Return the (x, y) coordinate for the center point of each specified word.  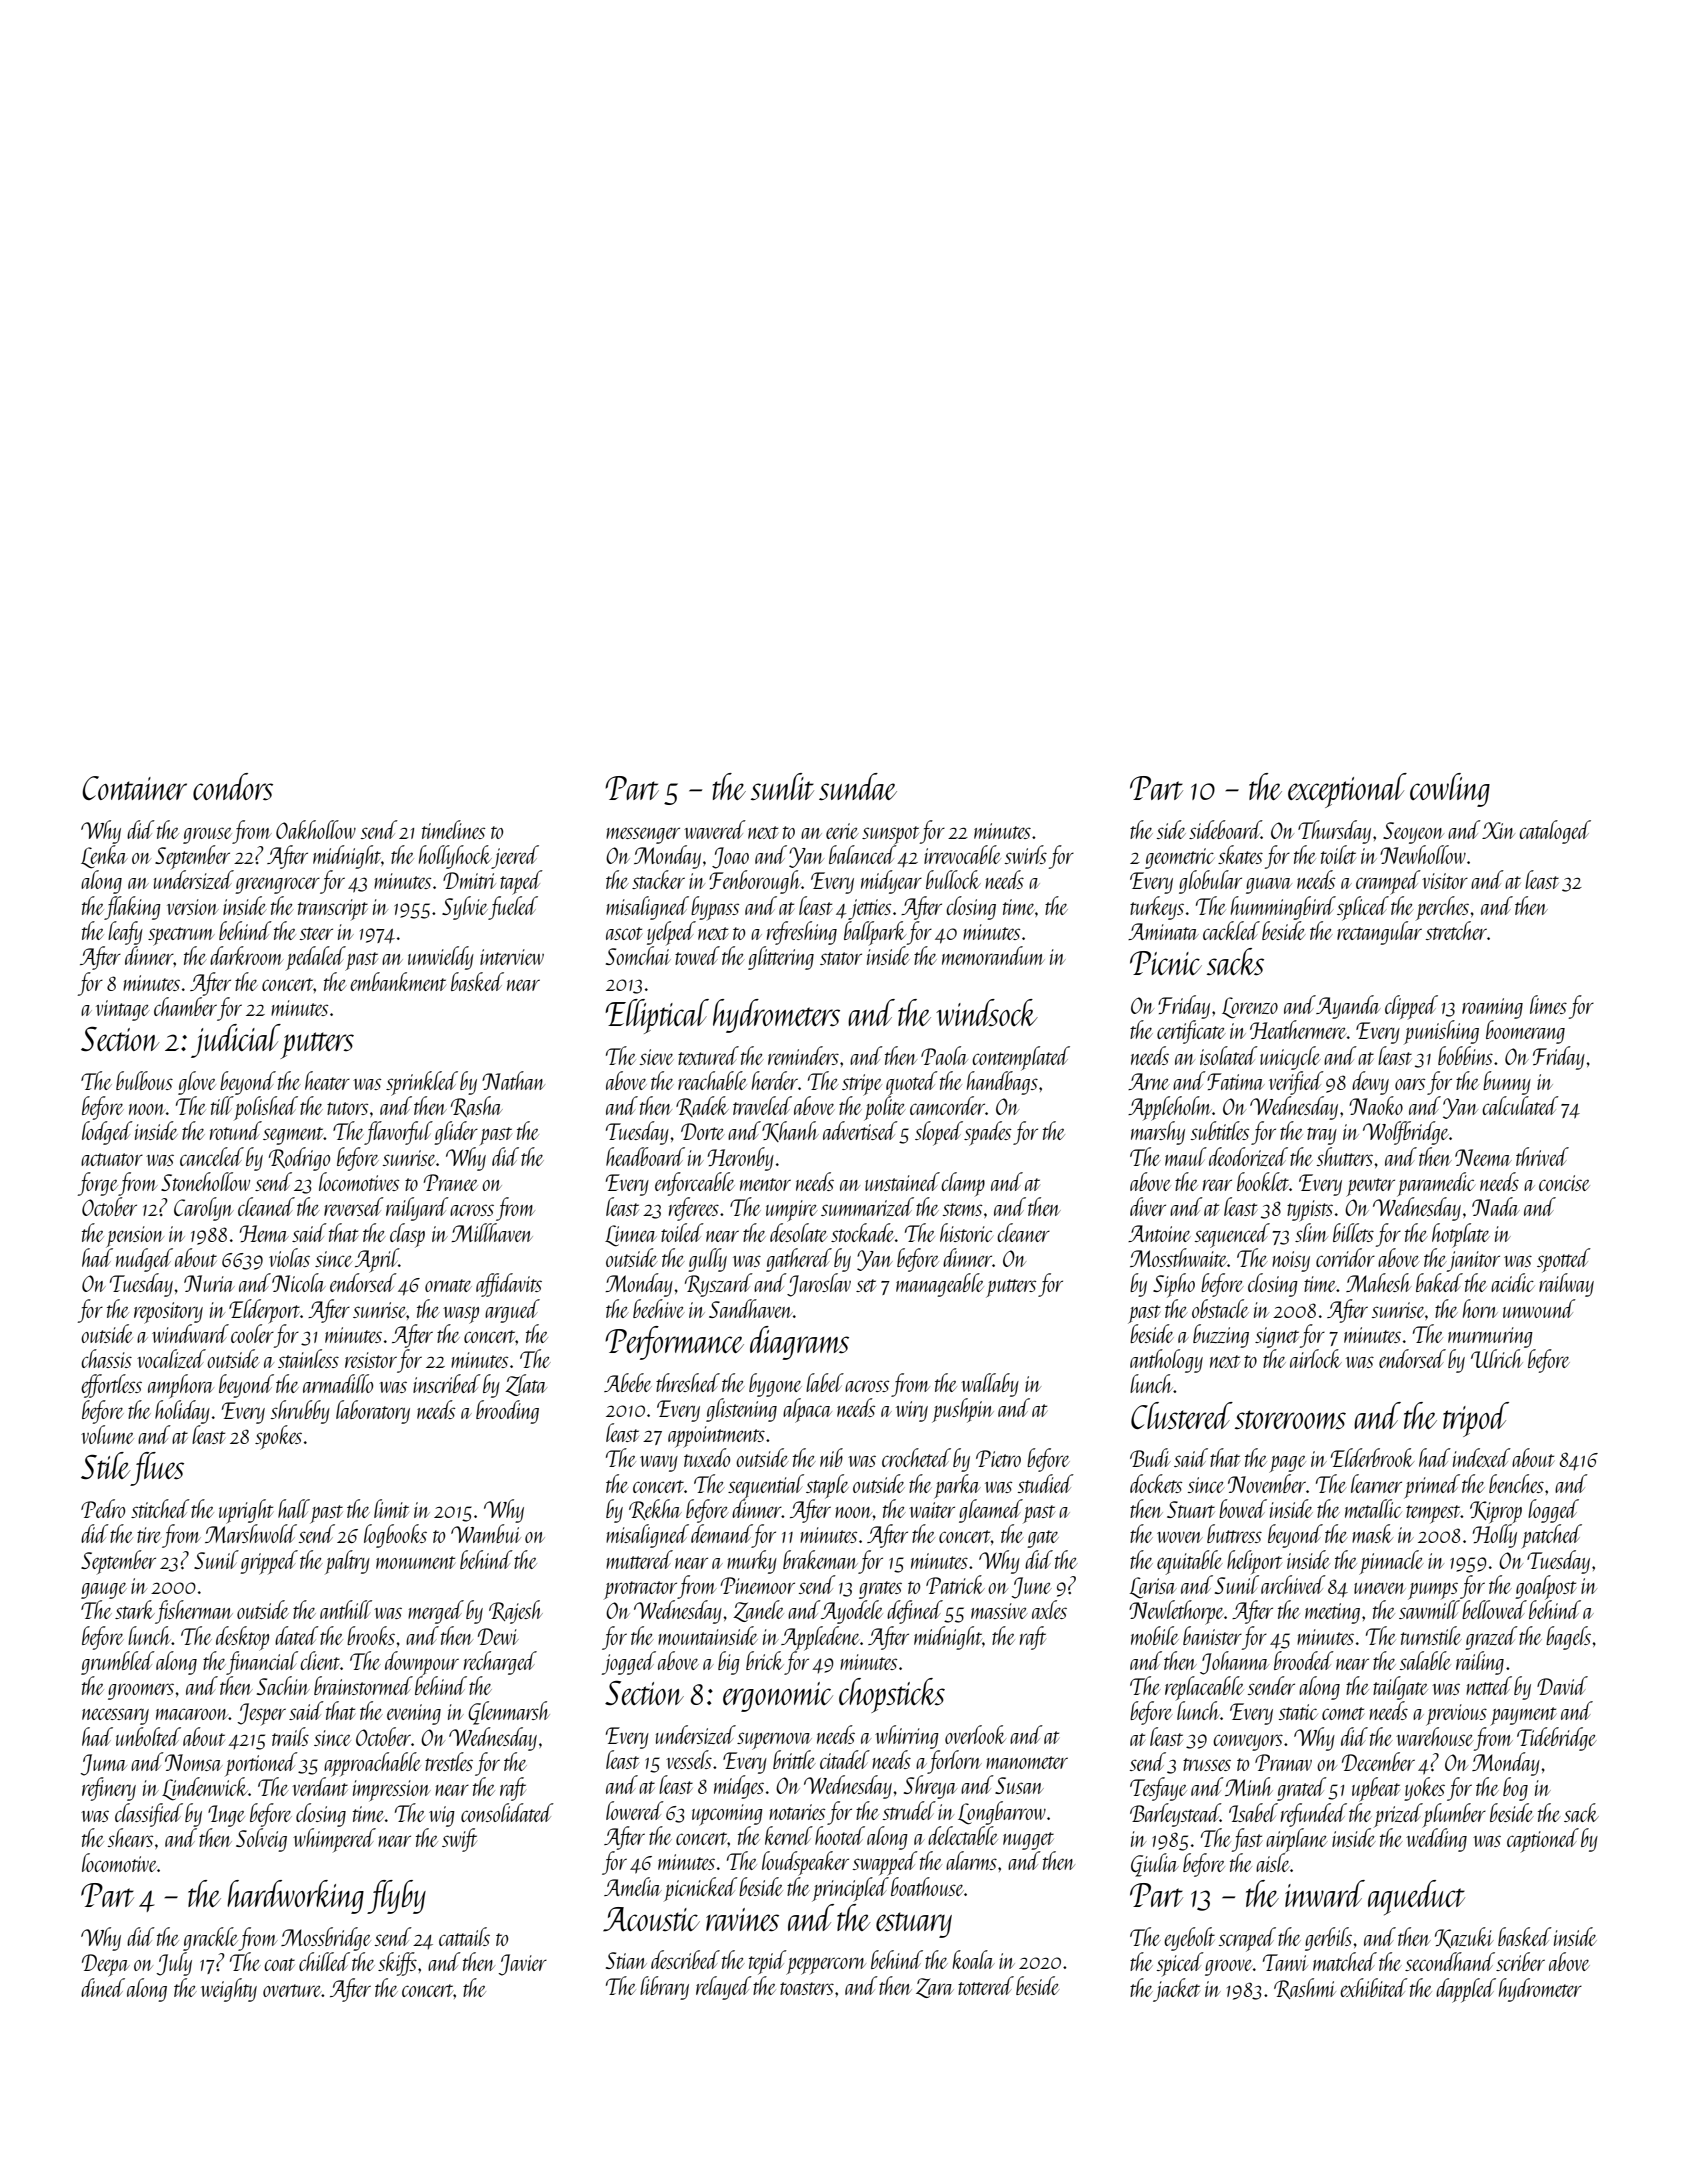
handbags (1002, 1083)
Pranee (450, 1182)
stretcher (1456, 930)
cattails (464, 1936)
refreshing (802, 933)
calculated (1520, 1105)
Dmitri (469, 880)
